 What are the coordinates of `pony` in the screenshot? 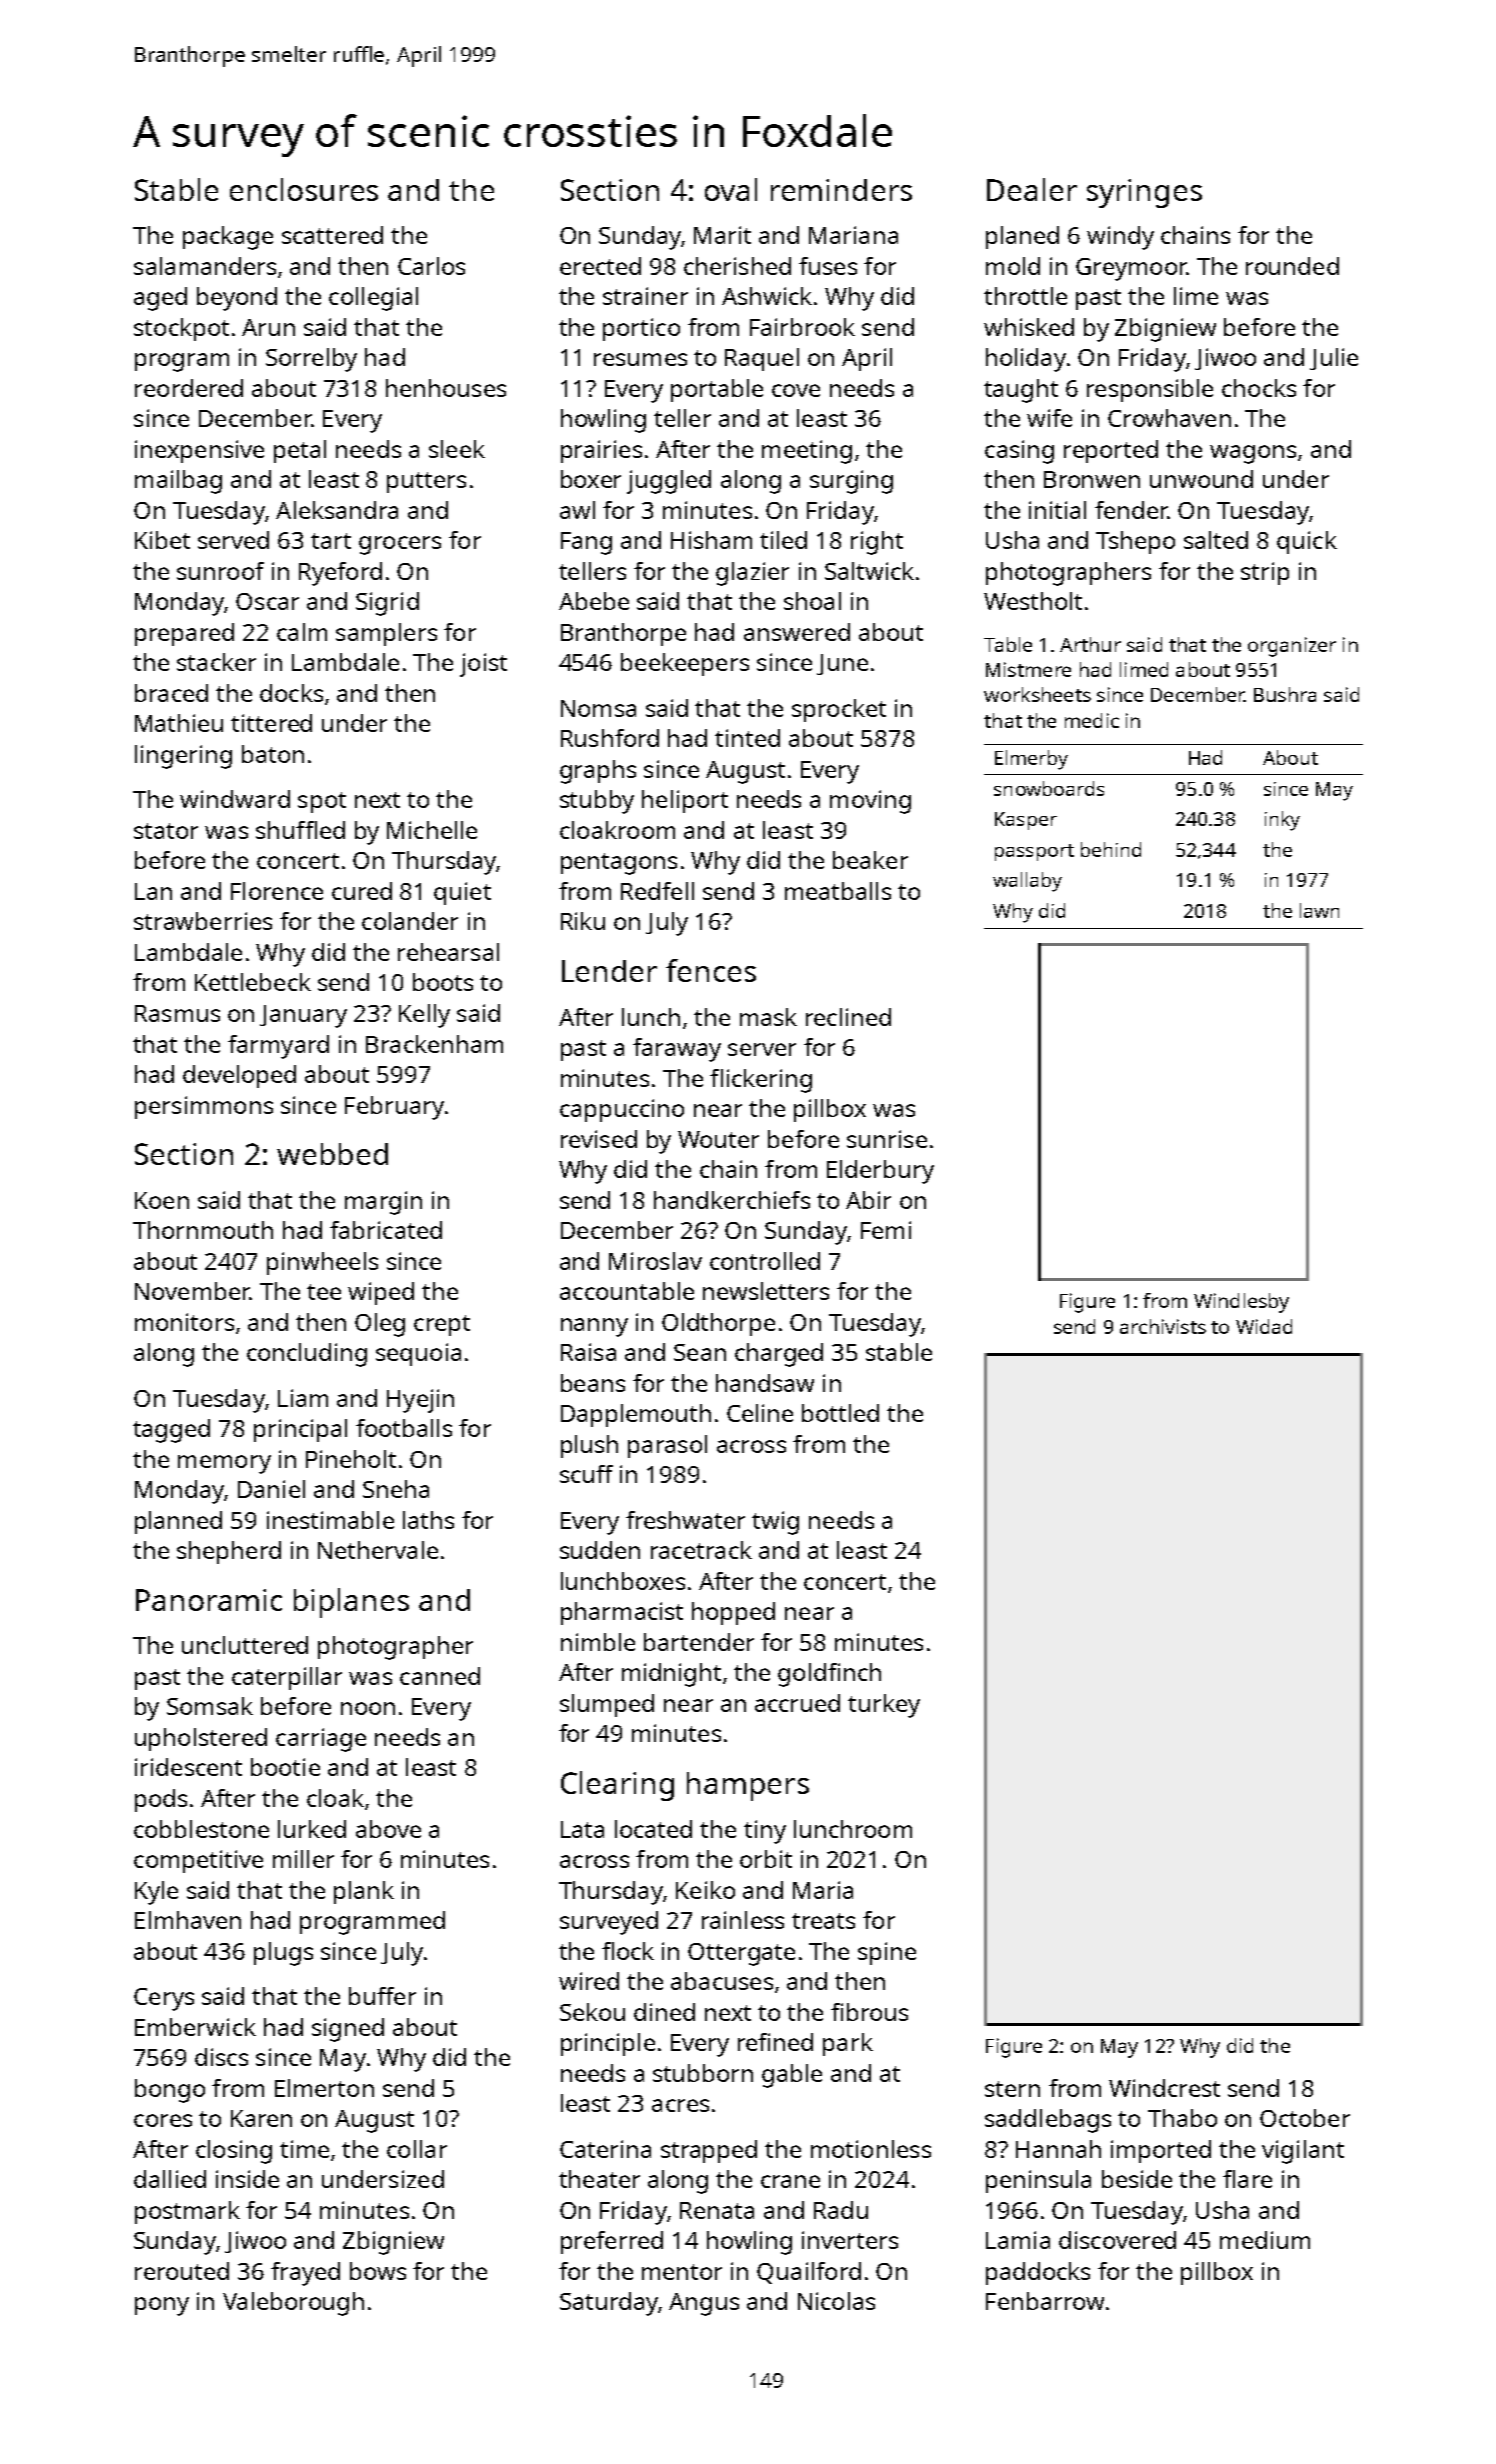 It's located at (162, 2306).
